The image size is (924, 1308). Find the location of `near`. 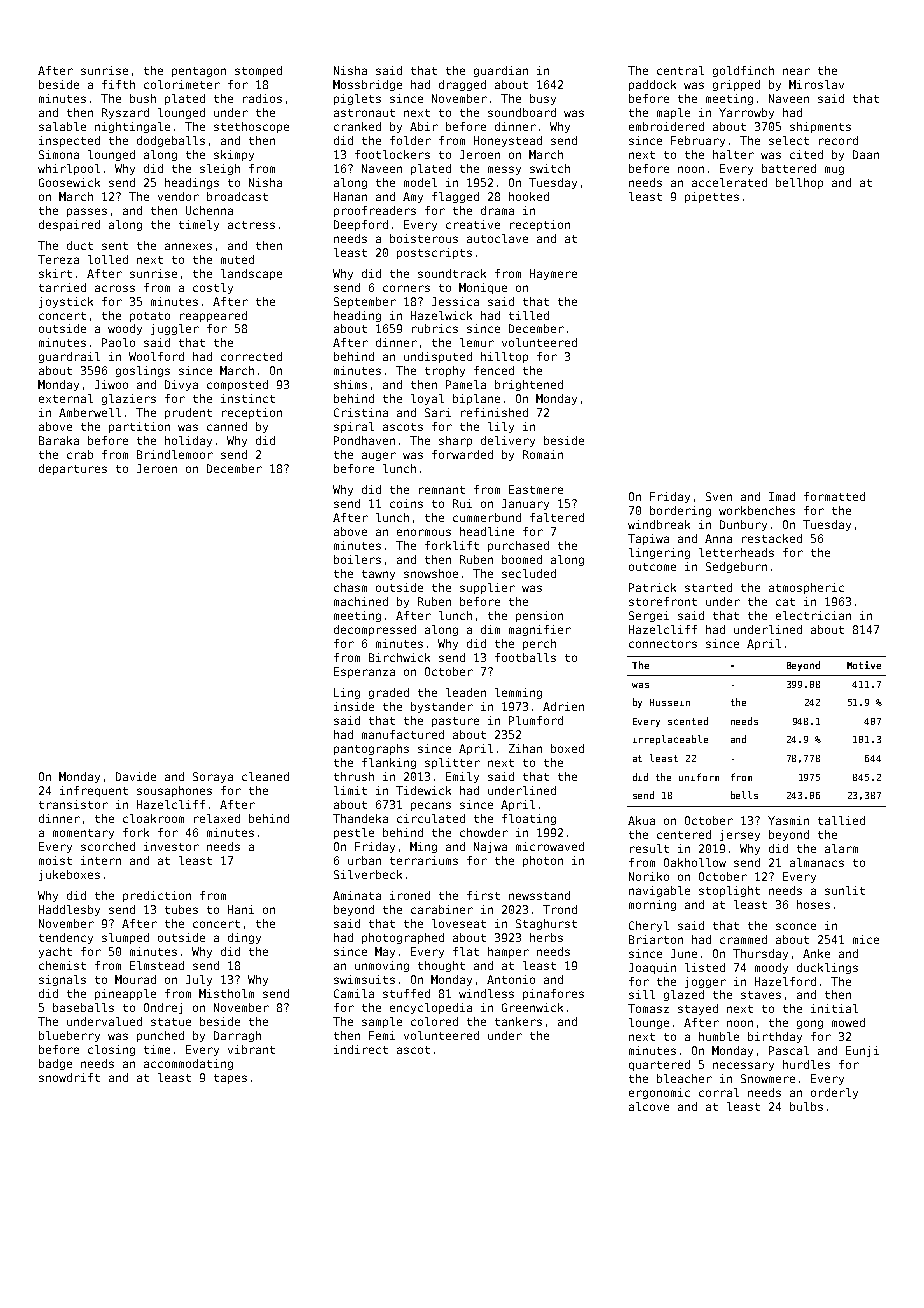

near is located at coordinates (796, 71).
